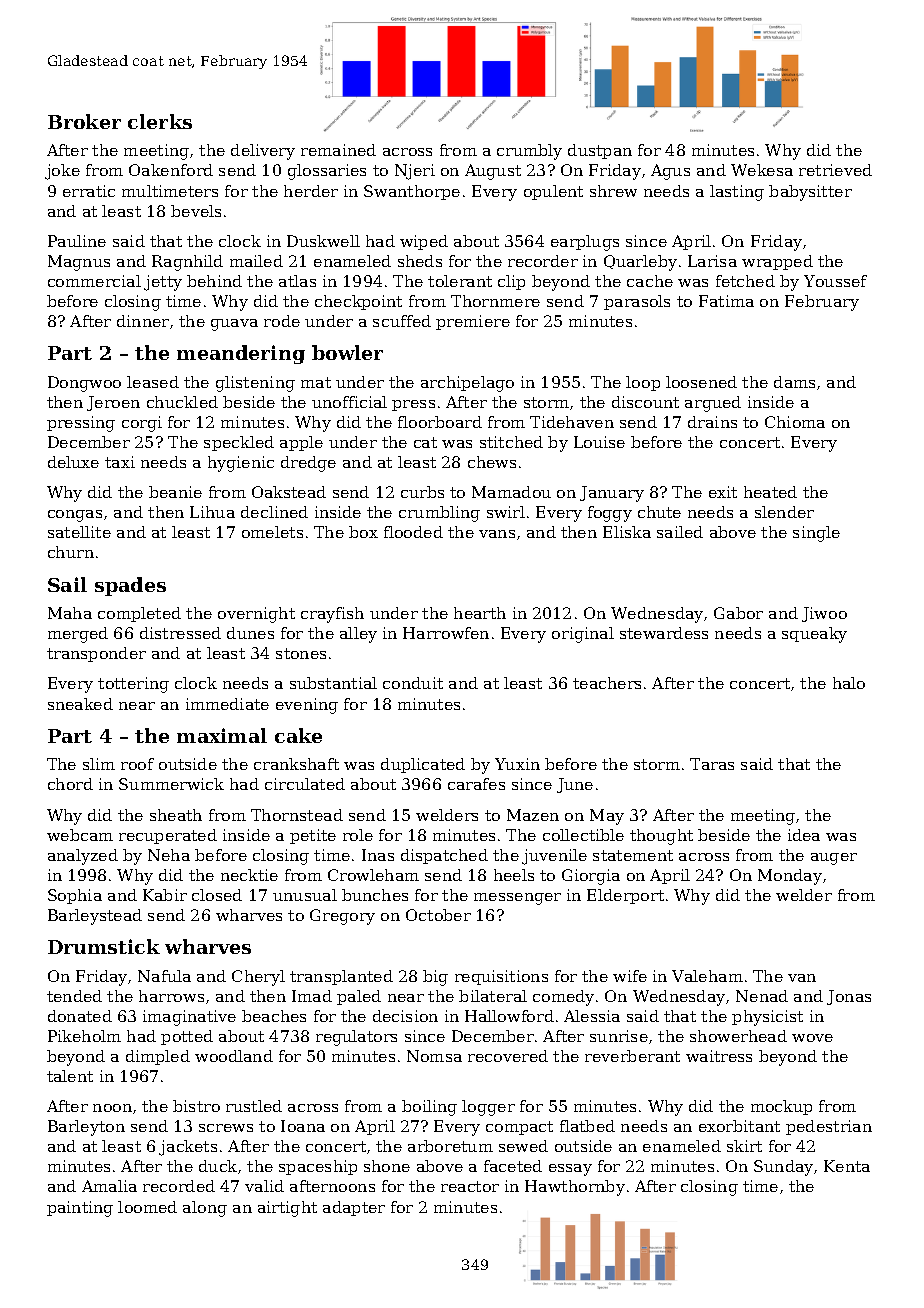 This screenshot has height=1308, width=924. Describe the element at coordinates (643, 383) in the screenshot. I see `loop` at that location.
